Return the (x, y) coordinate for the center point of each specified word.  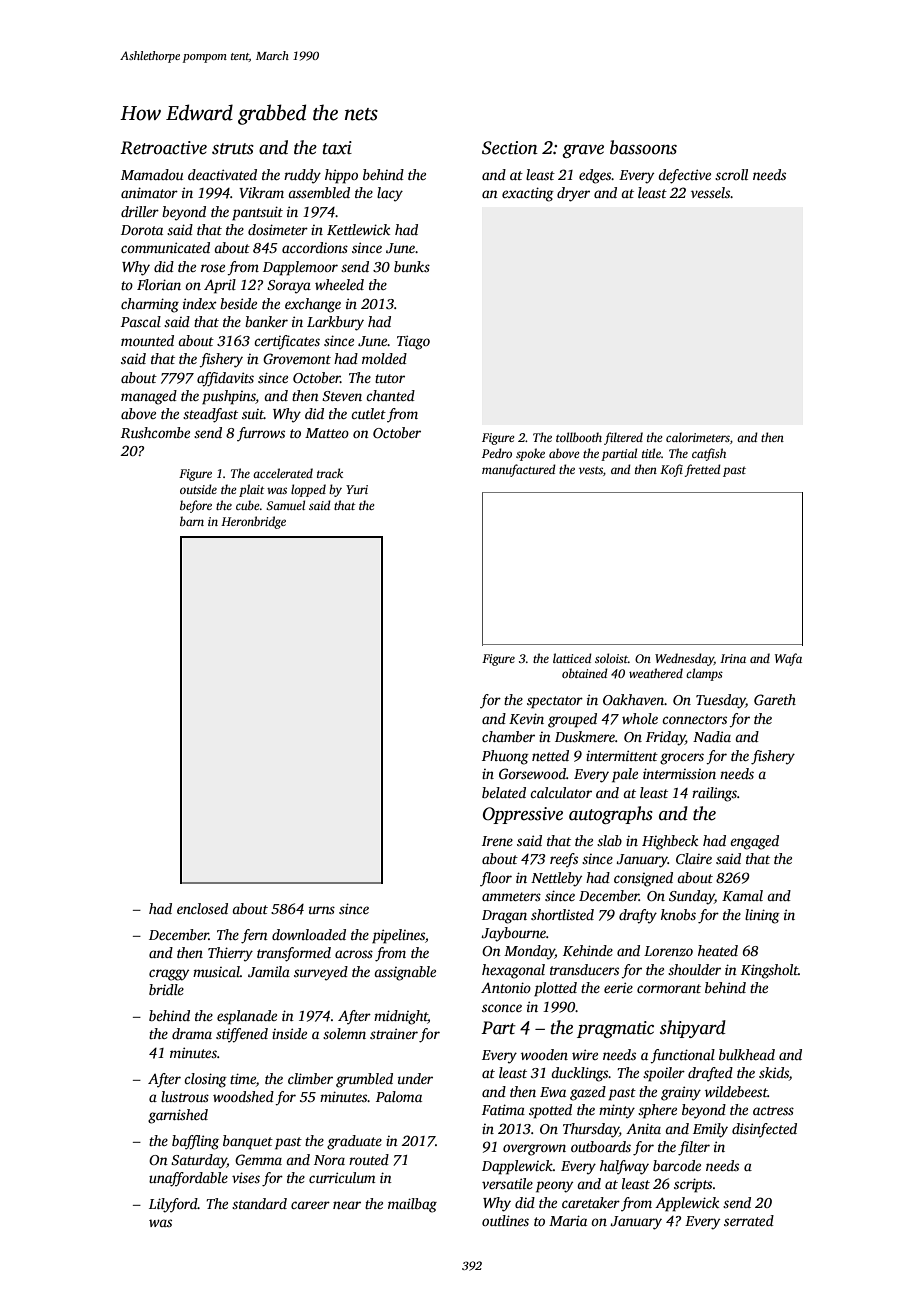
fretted (703, 470)
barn (192, 521)
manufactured (519, 470)
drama (192, 1033)
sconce (502, 1008)
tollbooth (579, 437)
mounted (147, 340)
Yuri (357, 489)
